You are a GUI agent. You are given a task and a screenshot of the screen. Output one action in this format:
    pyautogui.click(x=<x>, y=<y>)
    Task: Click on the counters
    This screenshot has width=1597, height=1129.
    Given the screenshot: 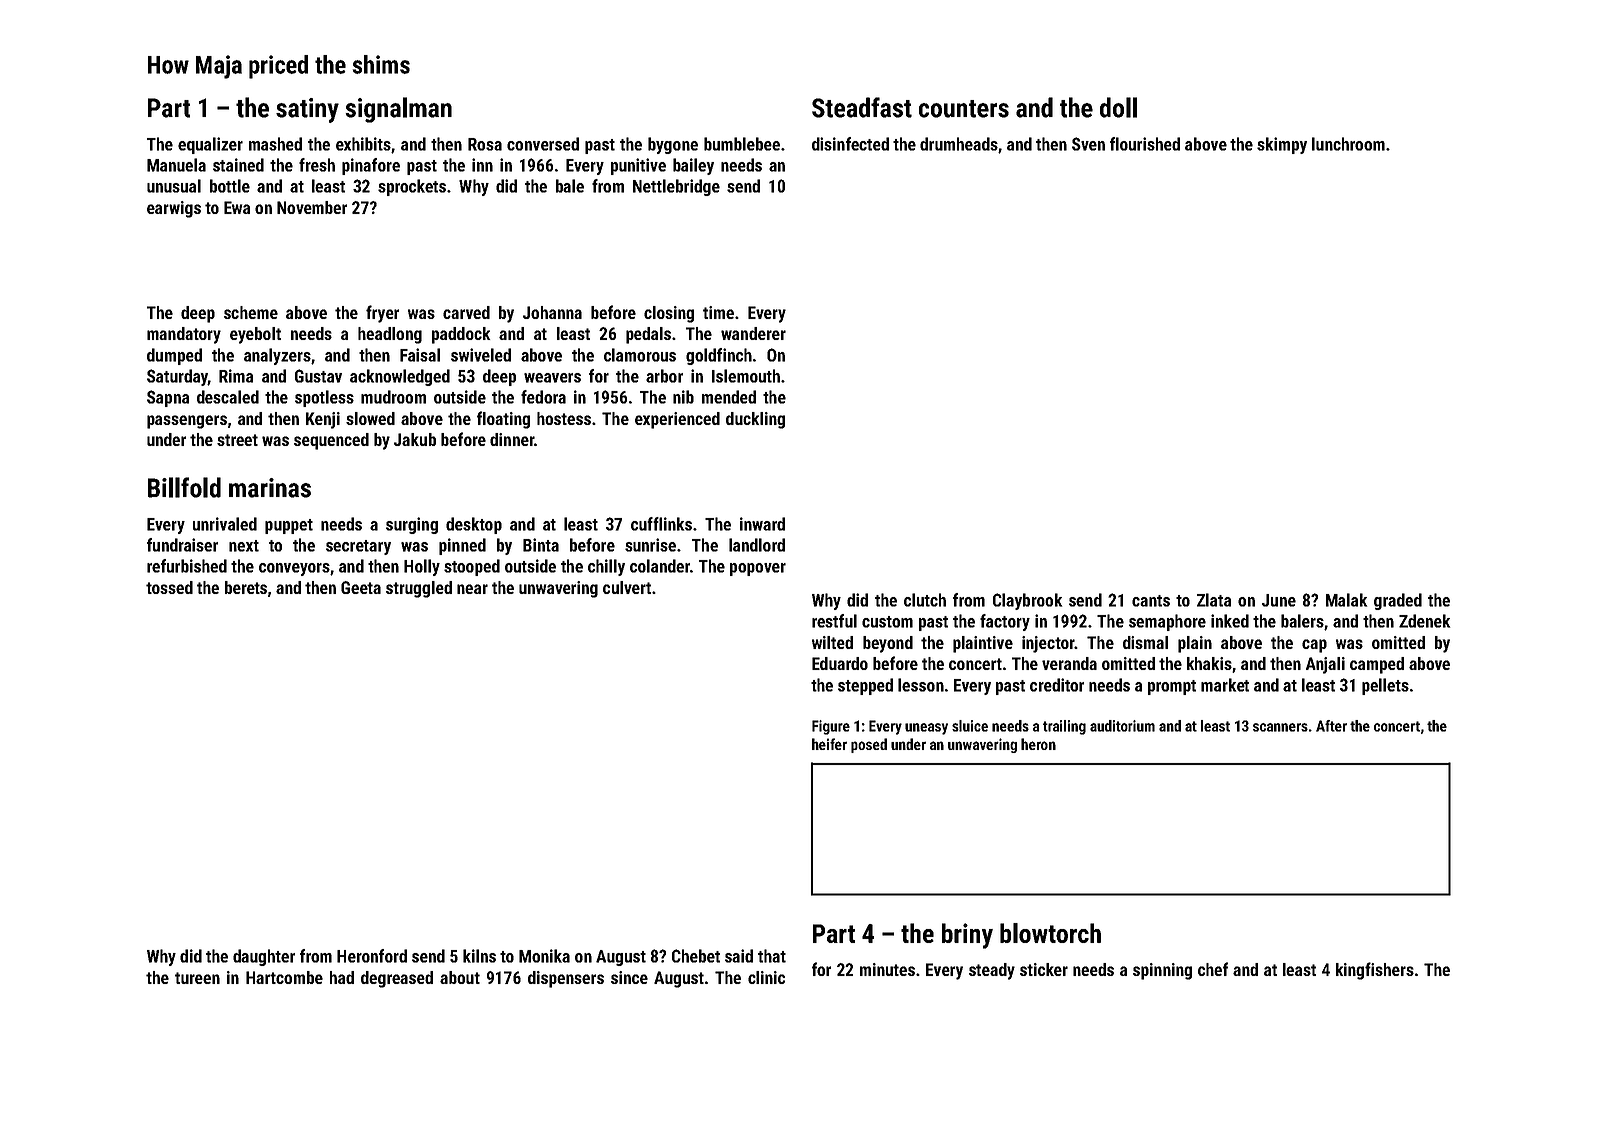 What is the action you would take?
    pyautogui.click(x=964, y=109)
